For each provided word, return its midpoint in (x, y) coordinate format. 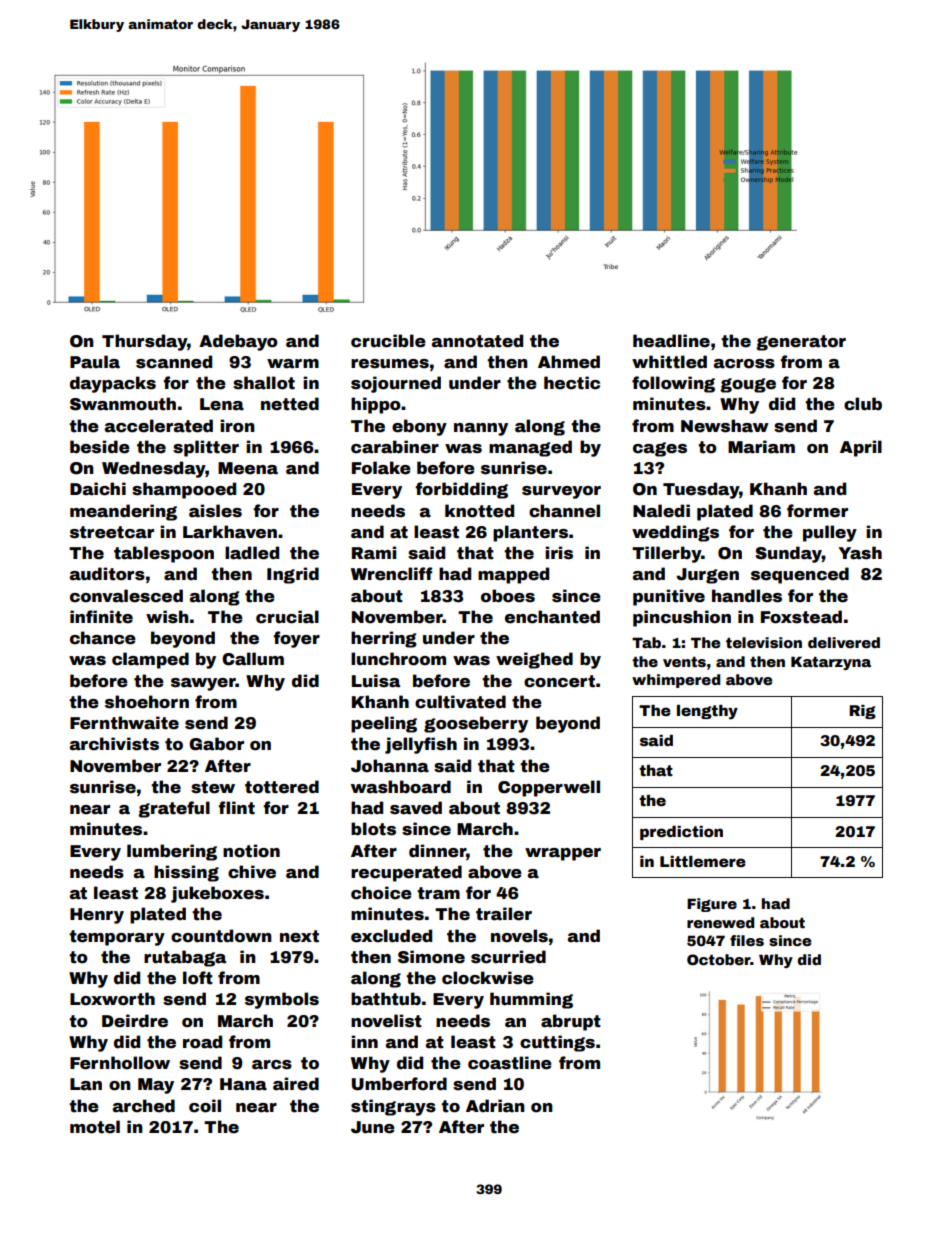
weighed (534, 660)
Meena (248, 468)
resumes (390, 364)
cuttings (557, 1043)
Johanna (390, 766)
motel (95, 1127)
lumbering (172, 852)
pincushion (682, 618)
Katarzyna (831, 663)
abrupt (571, 1022)
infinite (101, 617)
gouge (748, 385)
